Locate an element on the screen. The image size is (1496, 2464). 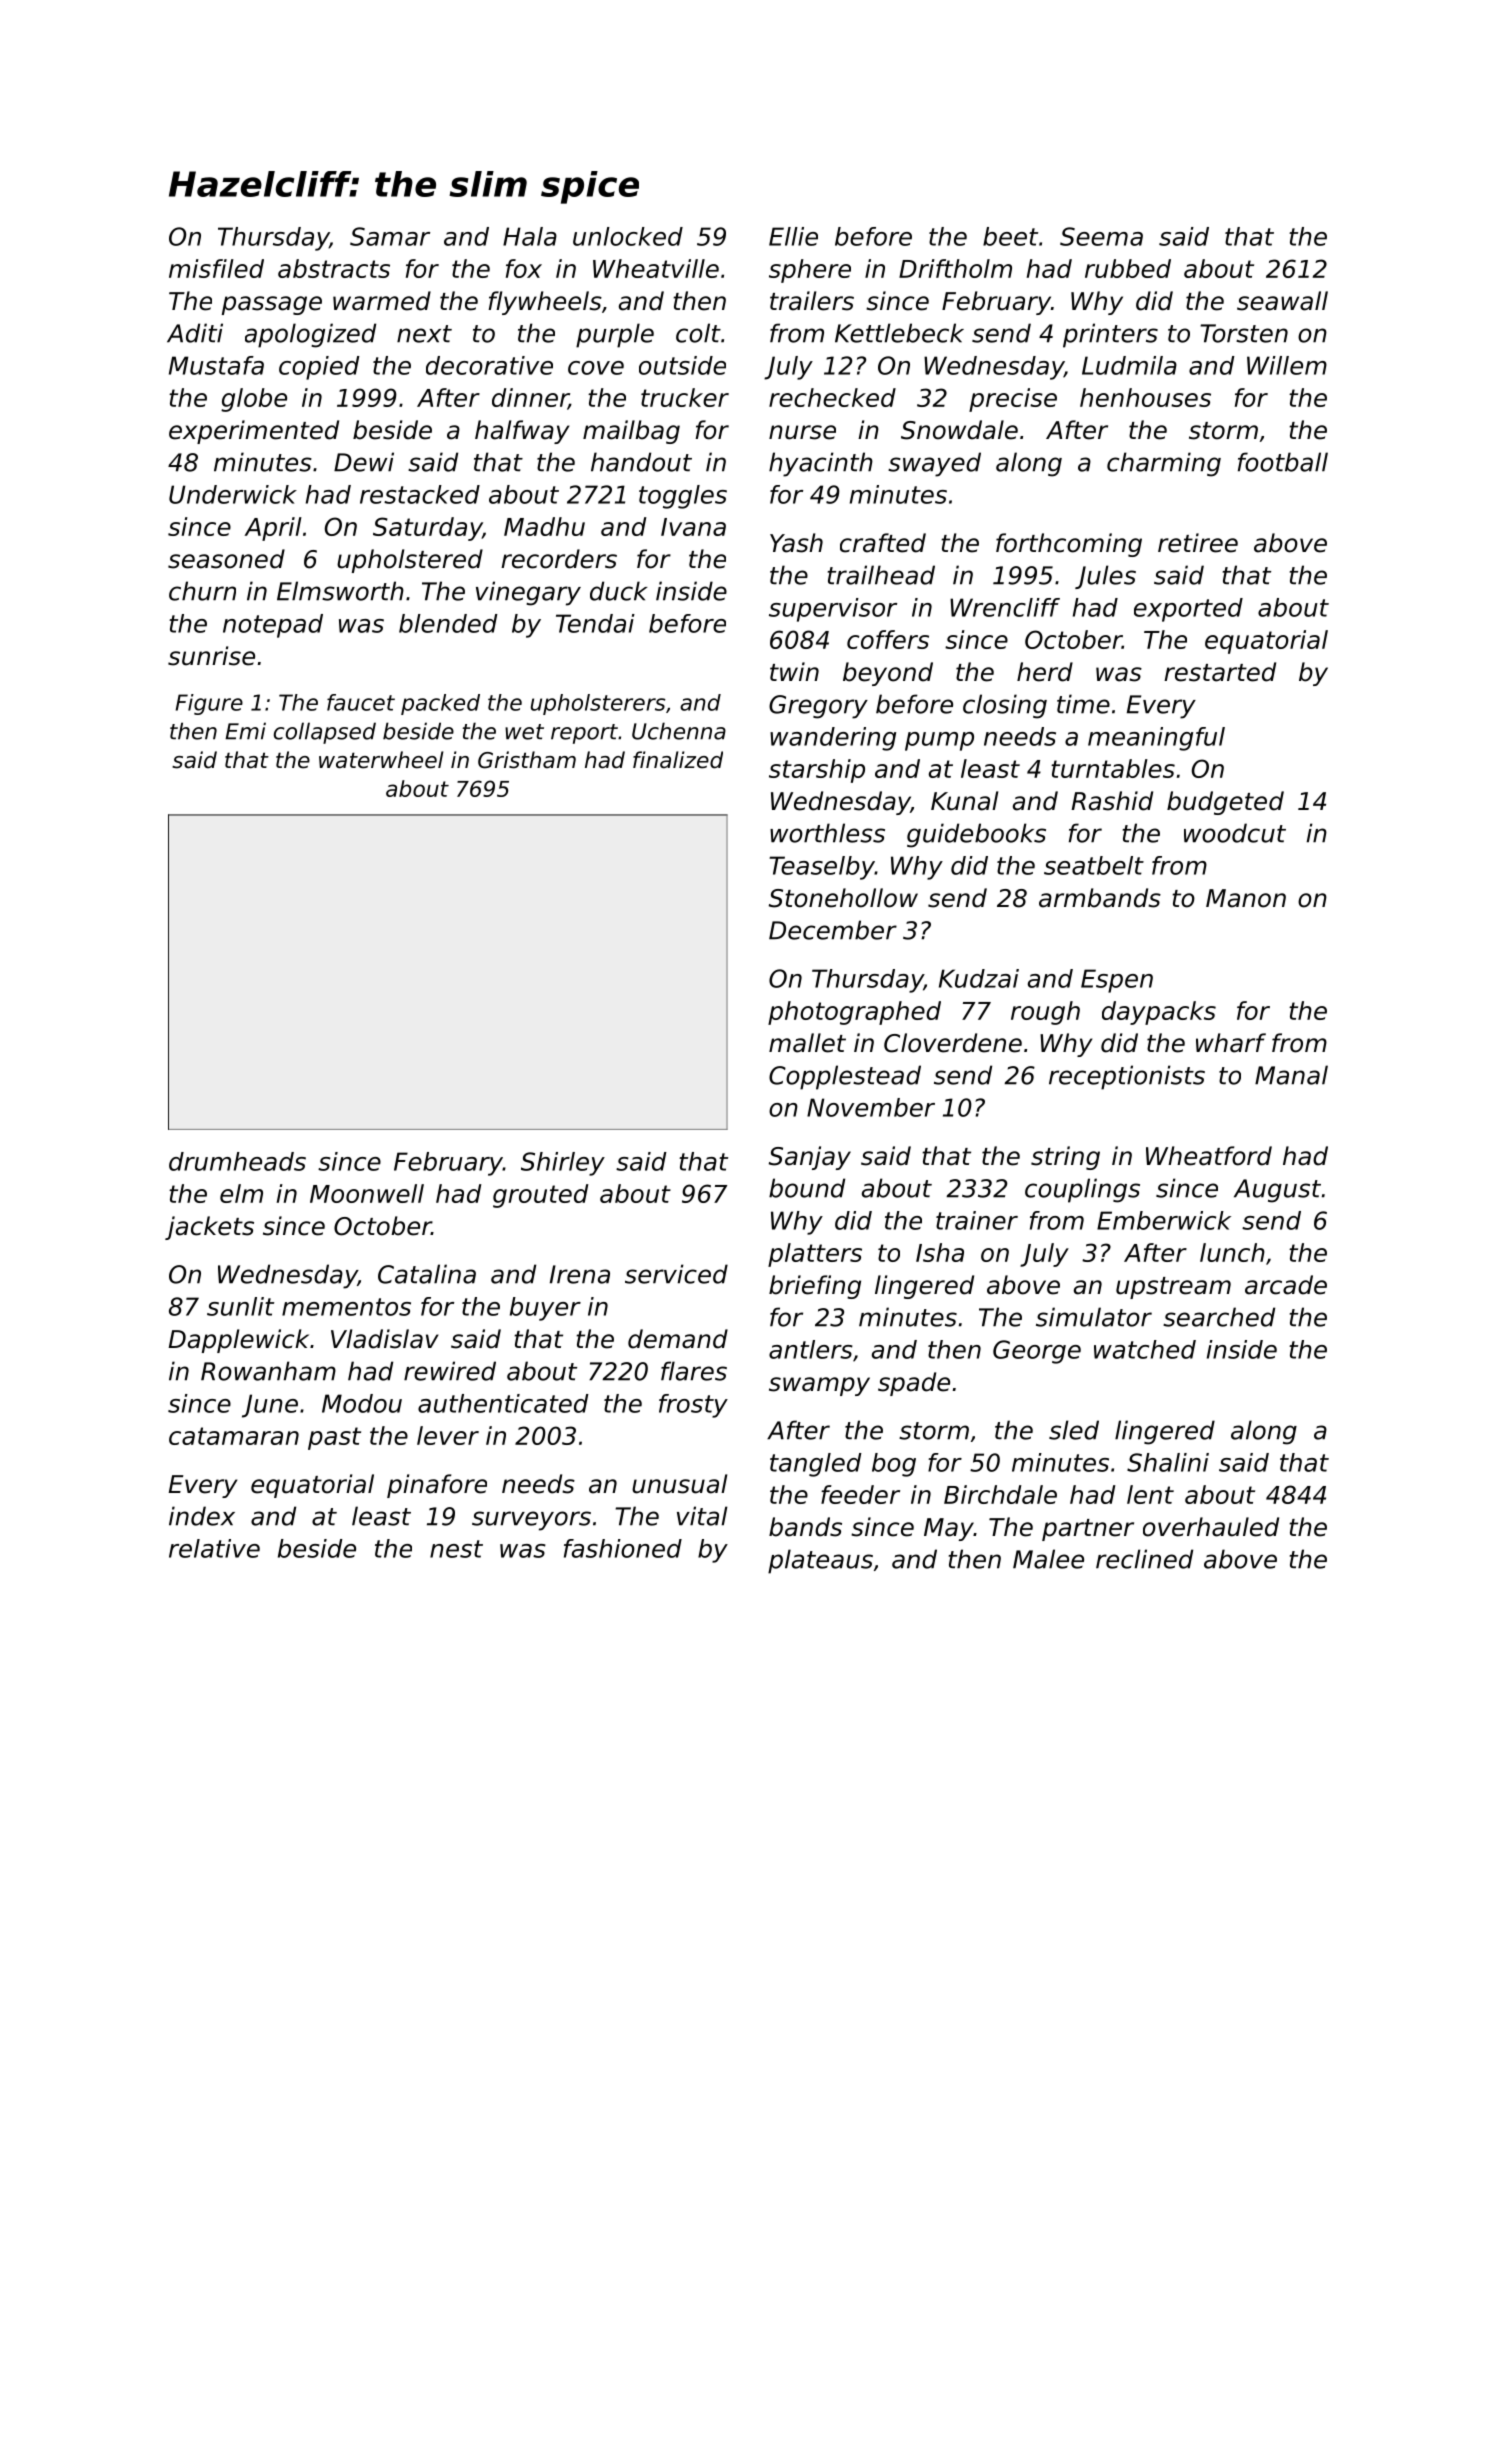
beet is located at coordinates (1010, 236).
